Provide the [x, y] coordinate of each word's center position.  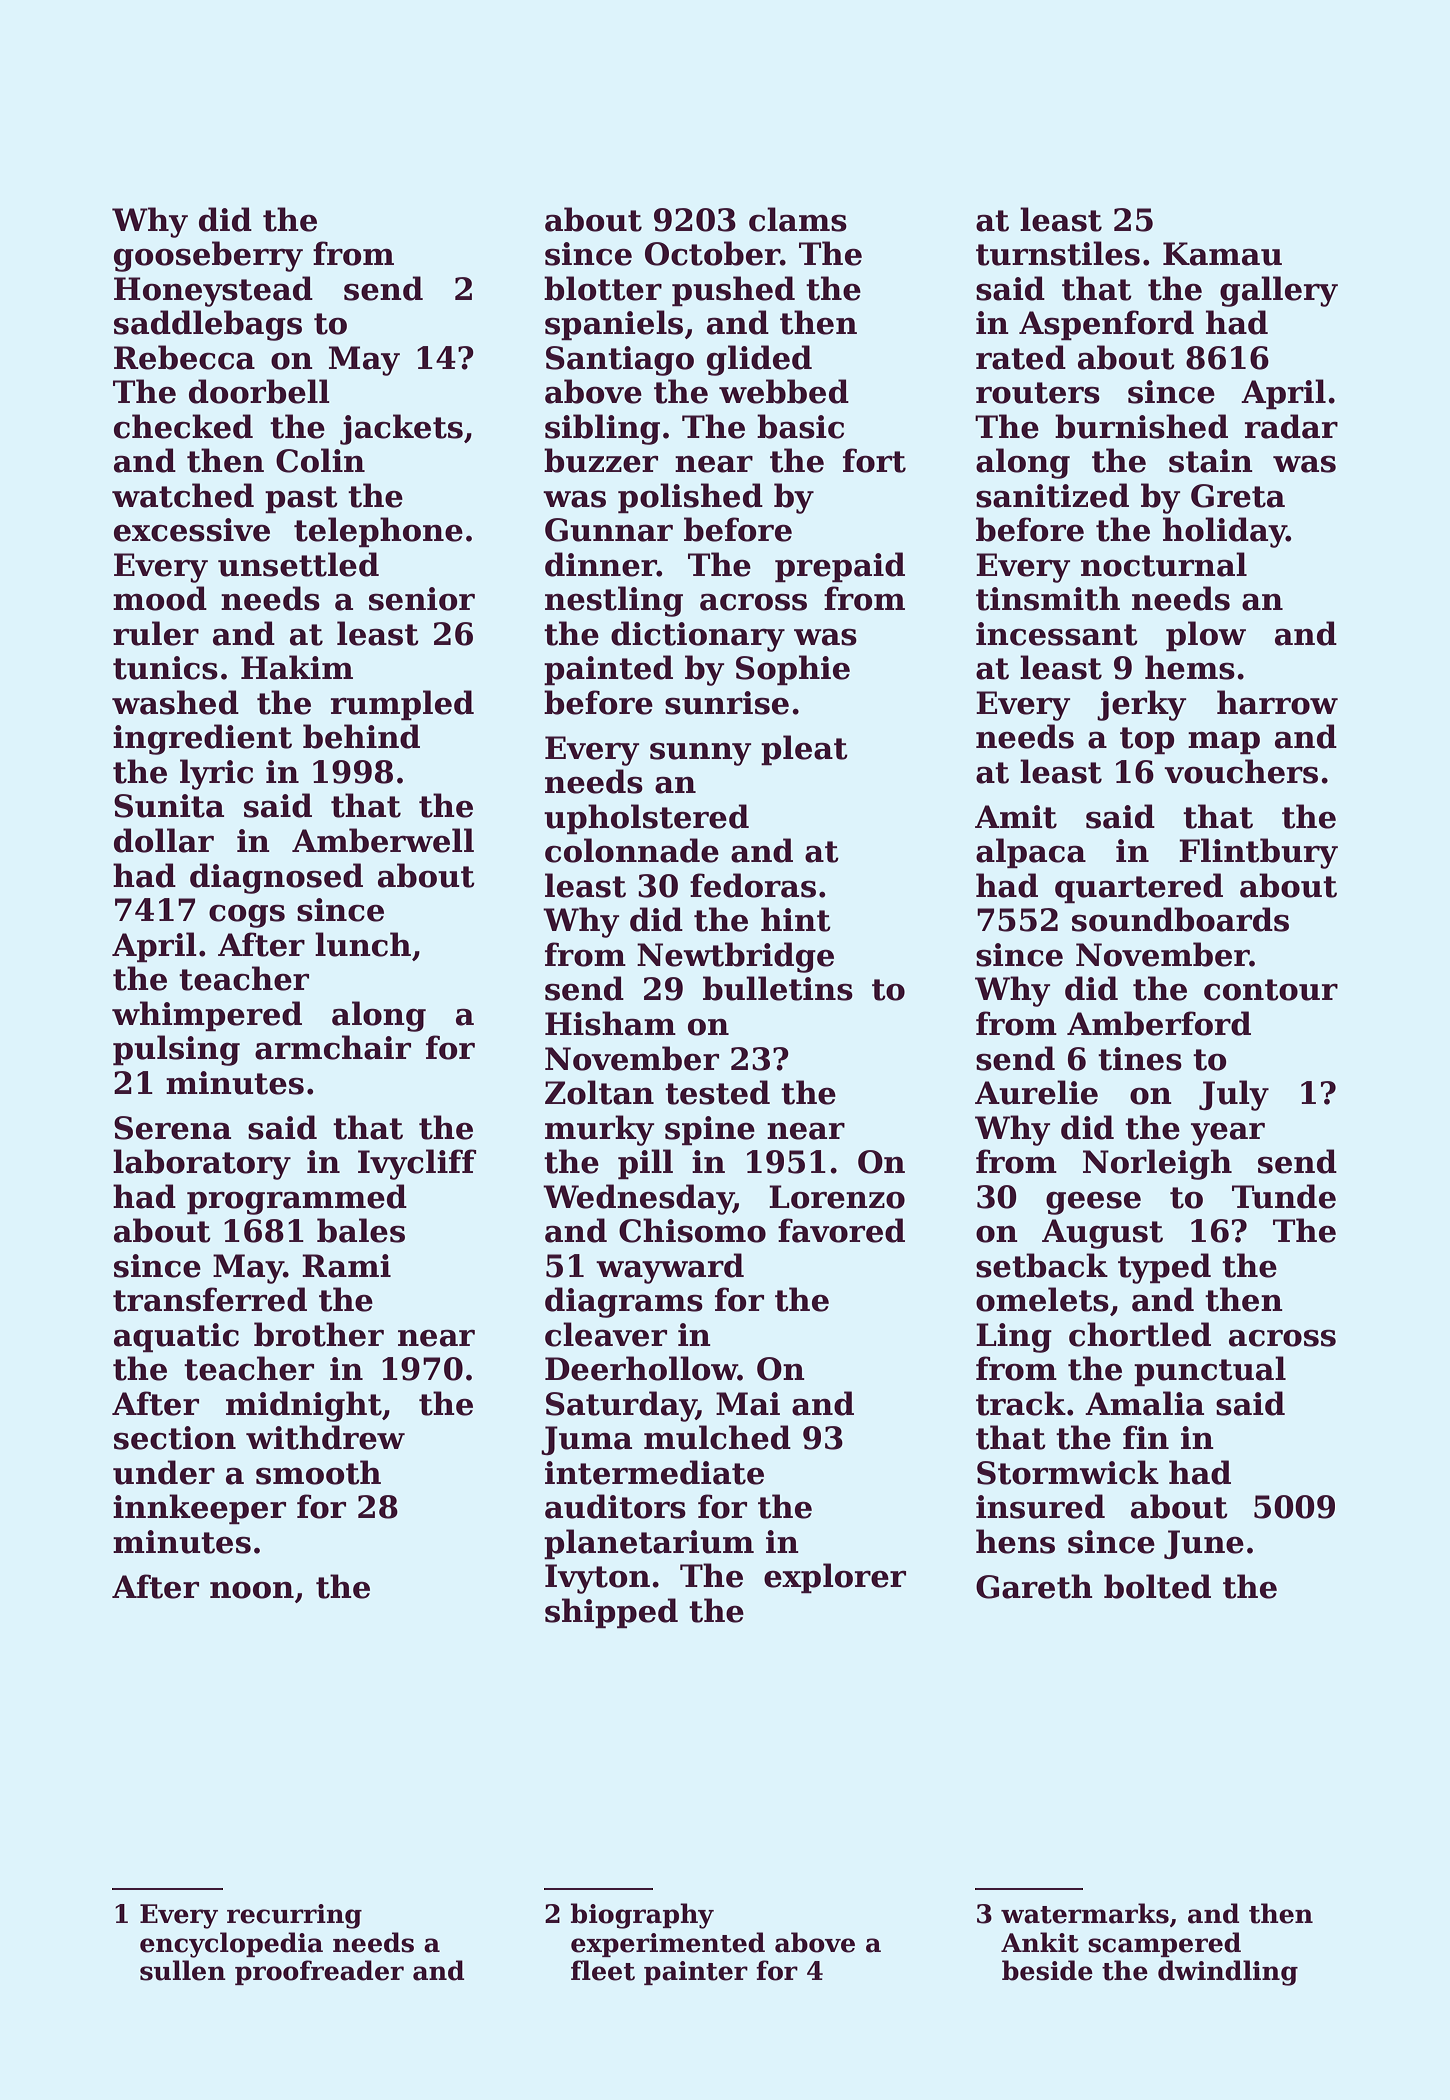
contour [1271, 990]
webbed [784, 391]
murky [600, 1130]
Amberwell [383, 840]
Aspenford [1106, 325]
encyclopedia [231, 1945]
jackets [401, 429]
